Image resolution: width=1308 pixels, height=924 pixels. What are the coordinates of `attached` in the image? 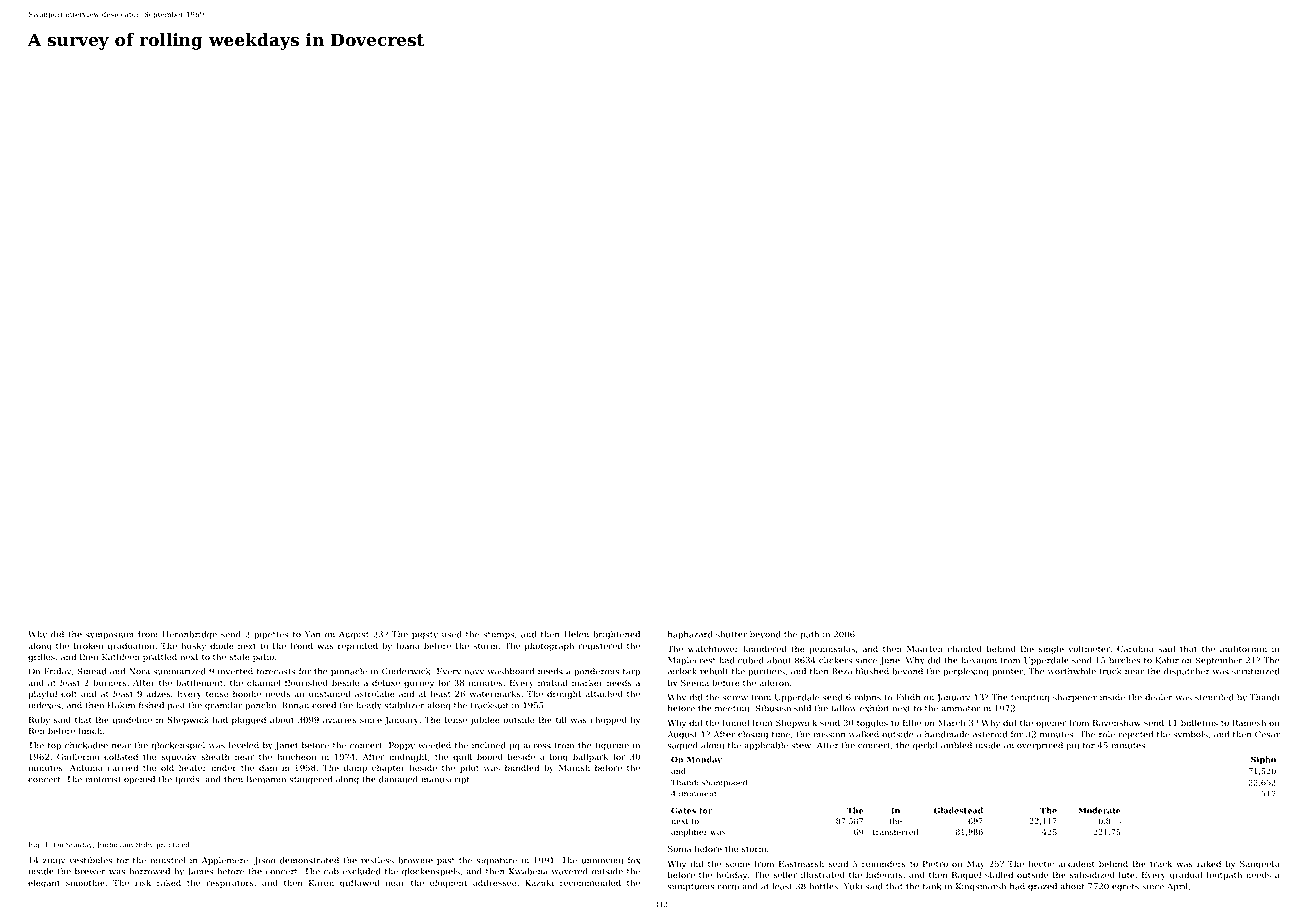 It's located at (604, 693).
